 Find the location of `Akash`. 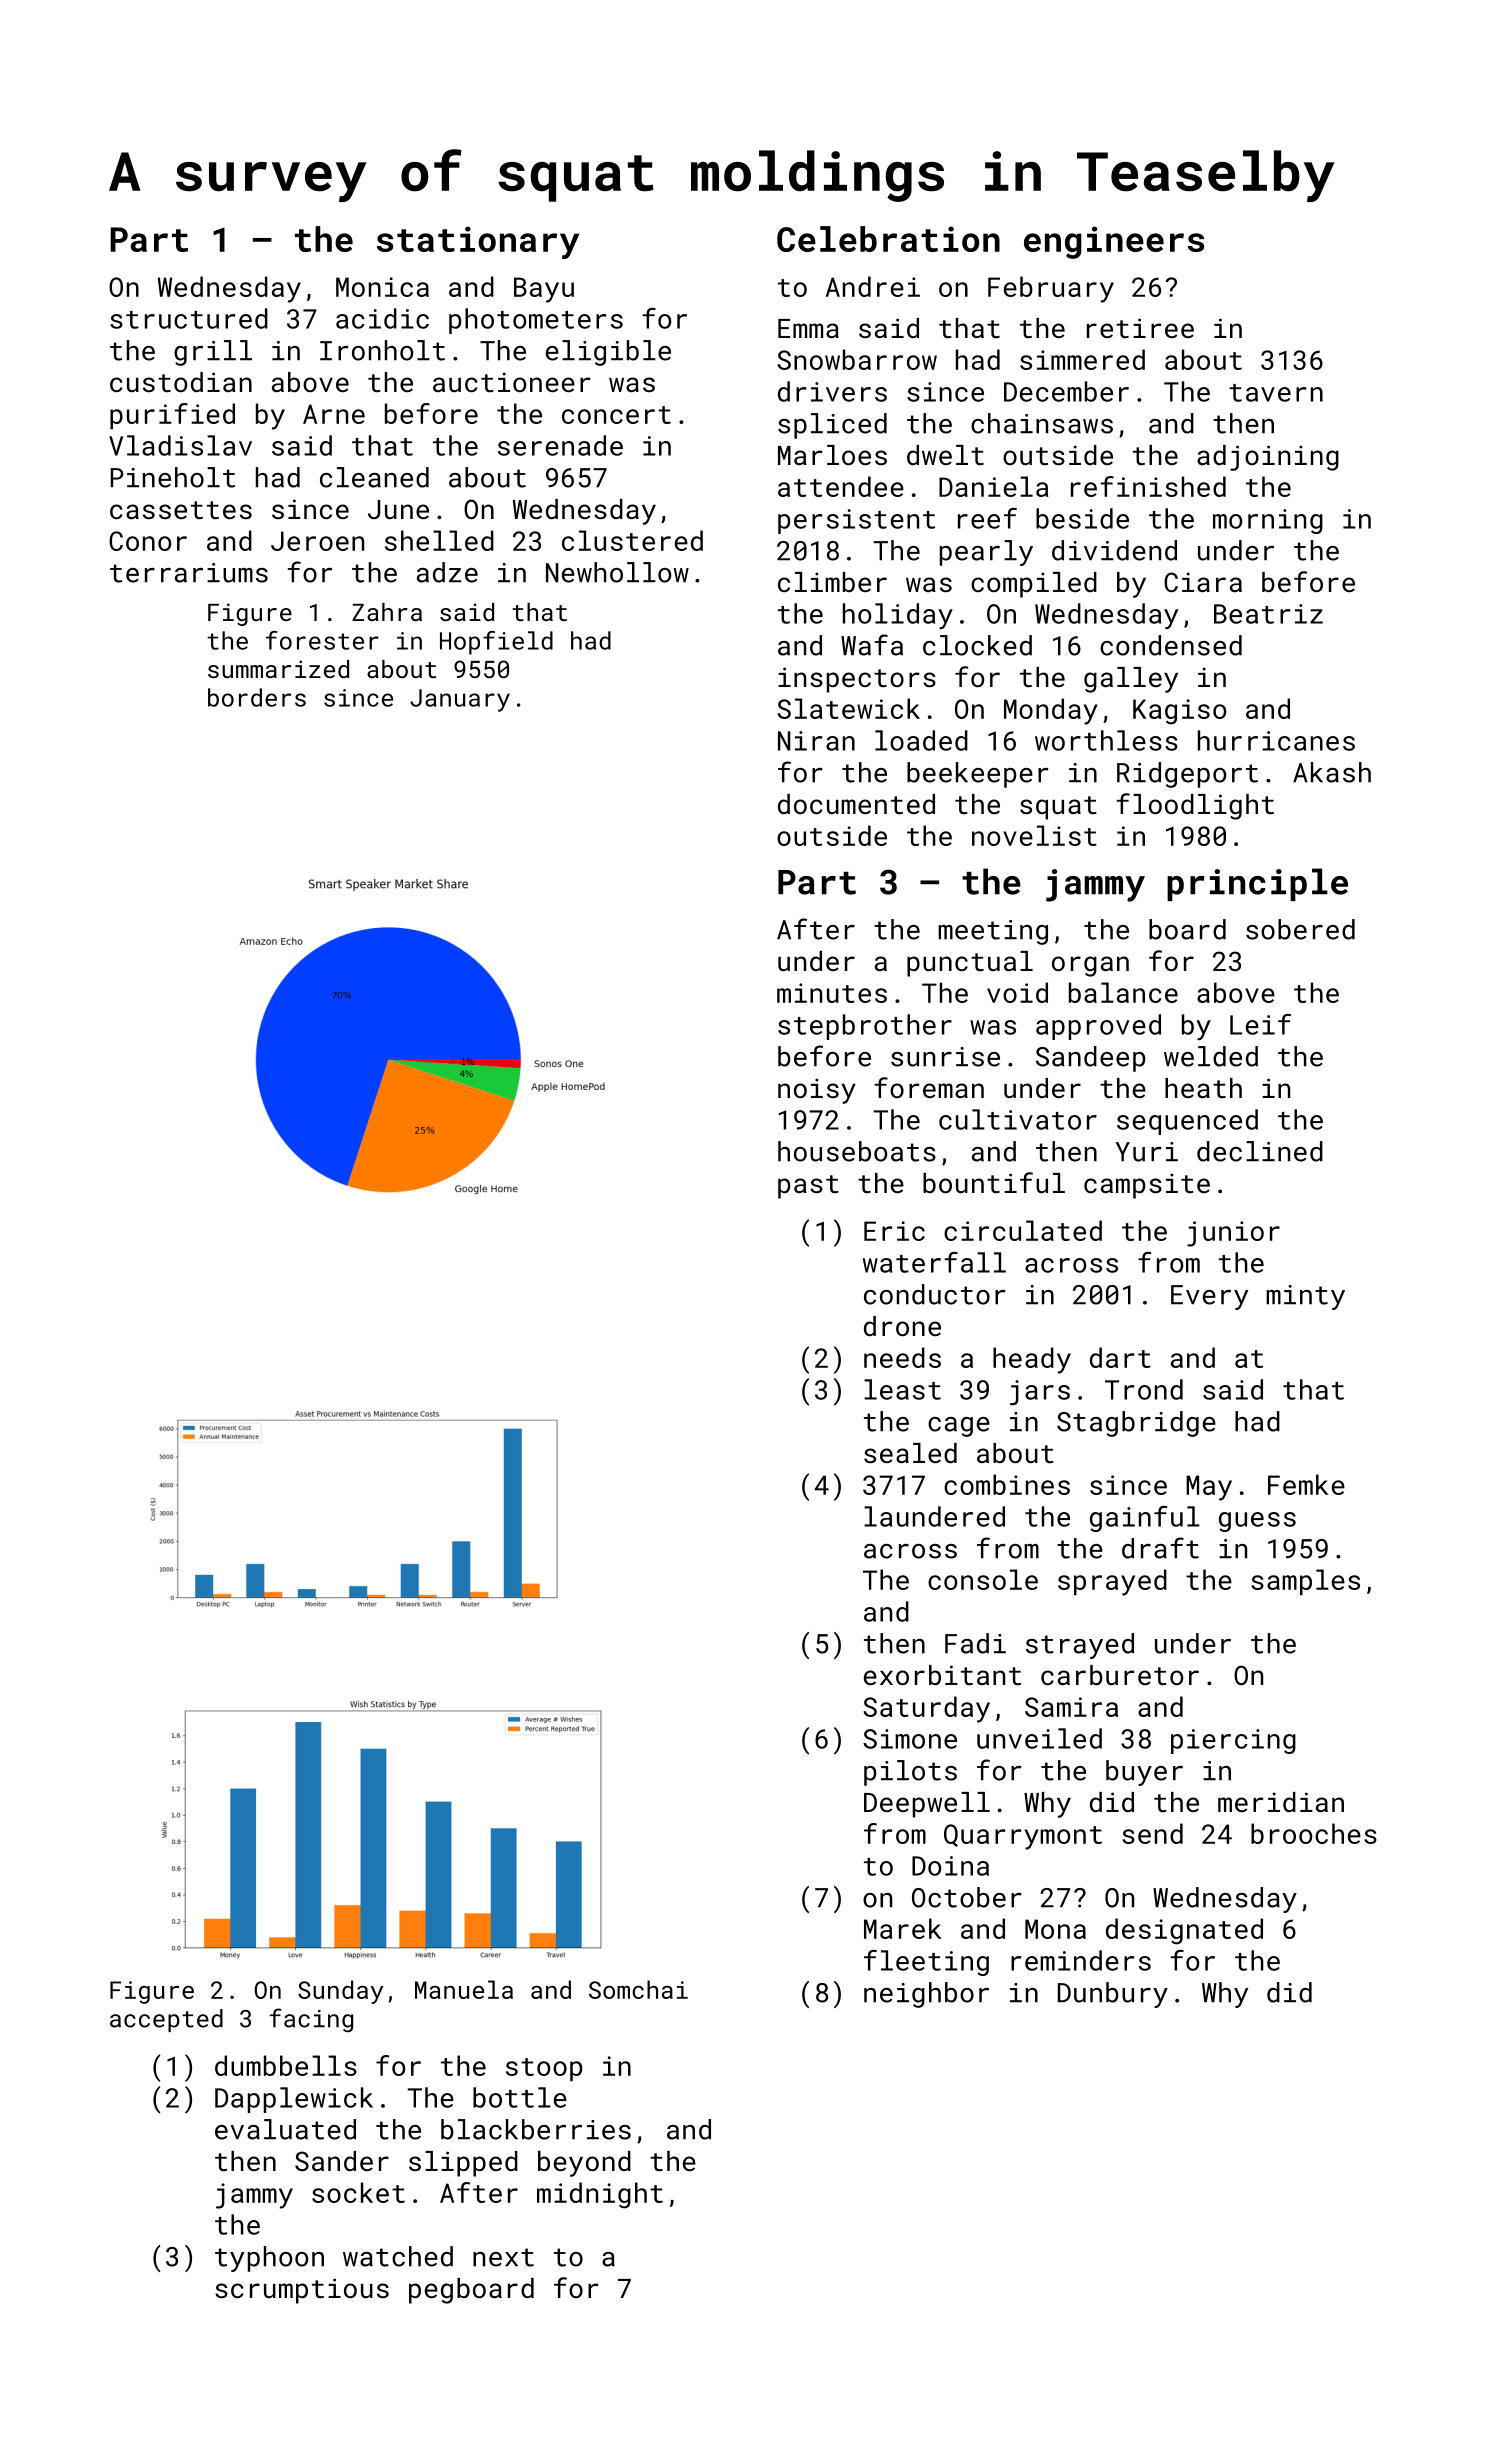

Akash is located at coordinates (1332, 772).
